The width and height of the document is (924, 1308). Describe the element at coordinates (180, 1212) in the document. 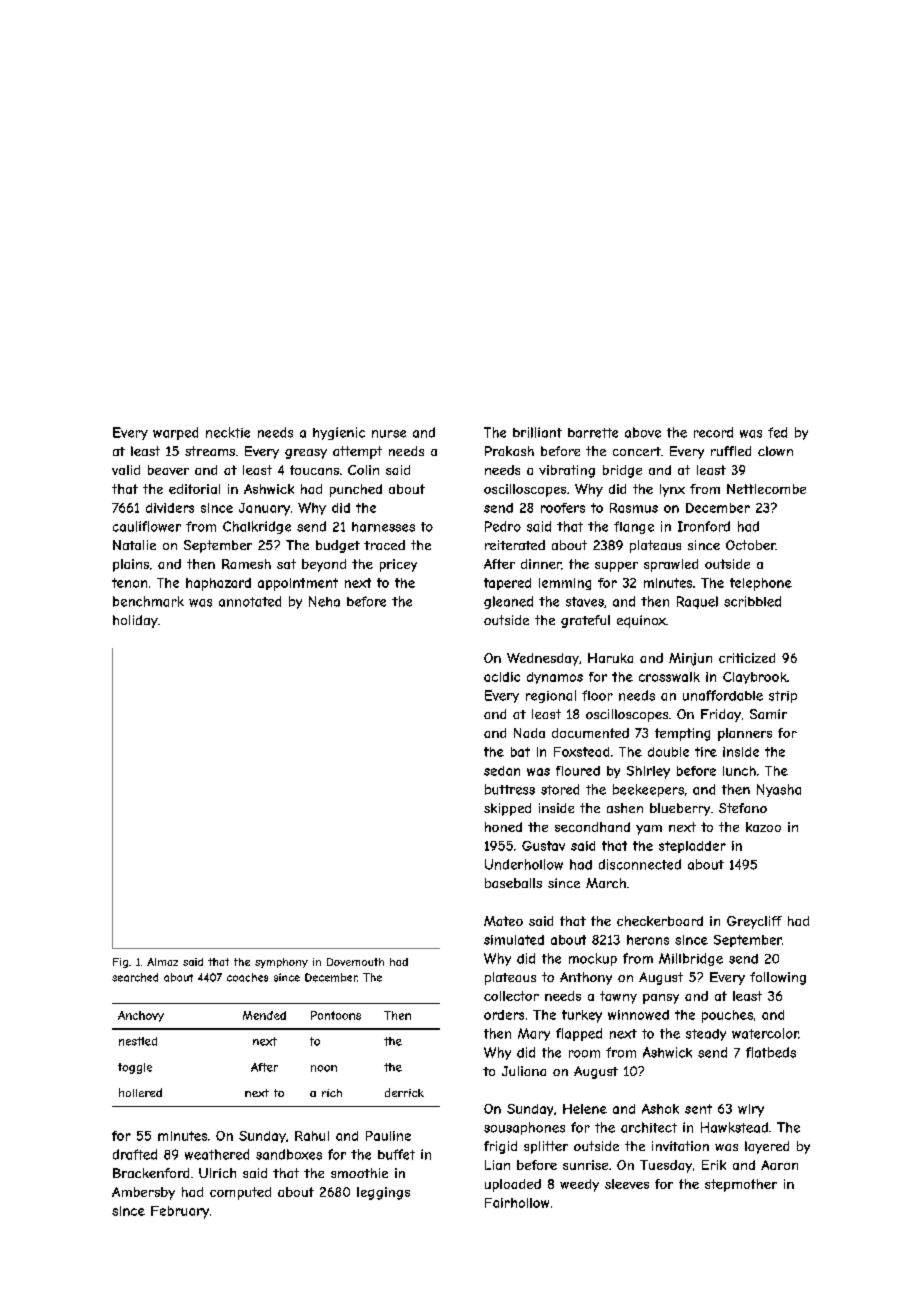

I see `February` at that location.
